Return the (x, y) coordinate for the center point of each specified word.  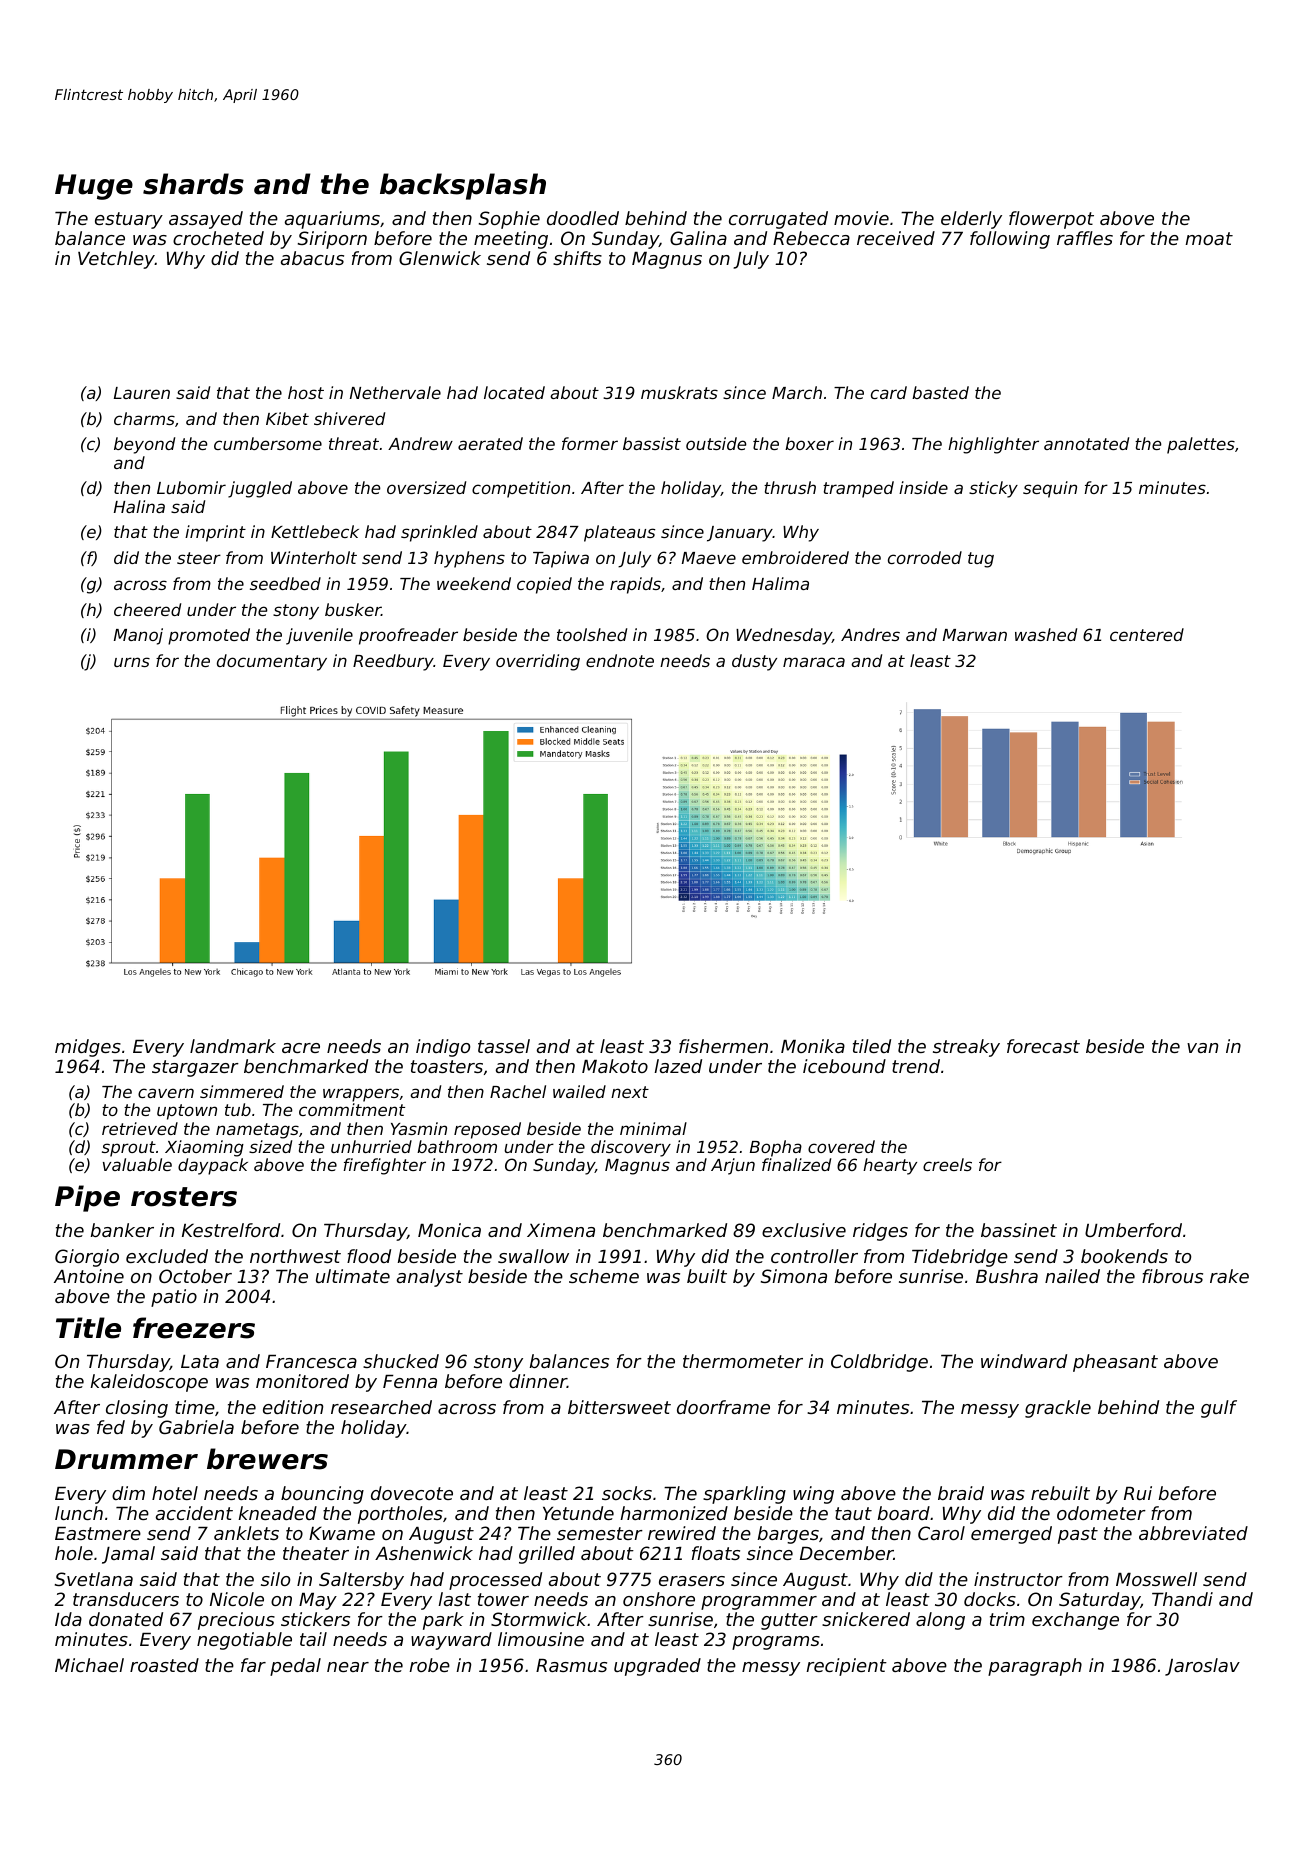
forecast (1043, 1046)
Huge (94, 187)
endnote (620, 660)
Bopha (776, 1148)
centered (1147, 634)
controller (814, 1256)
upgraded (657, 1667)
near (348, 1667)
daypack (213, 1166)
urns (132, 662)
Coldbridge (879, 1363)
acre (301, 1048)
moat (1209, 238)
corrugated (778, 220)
